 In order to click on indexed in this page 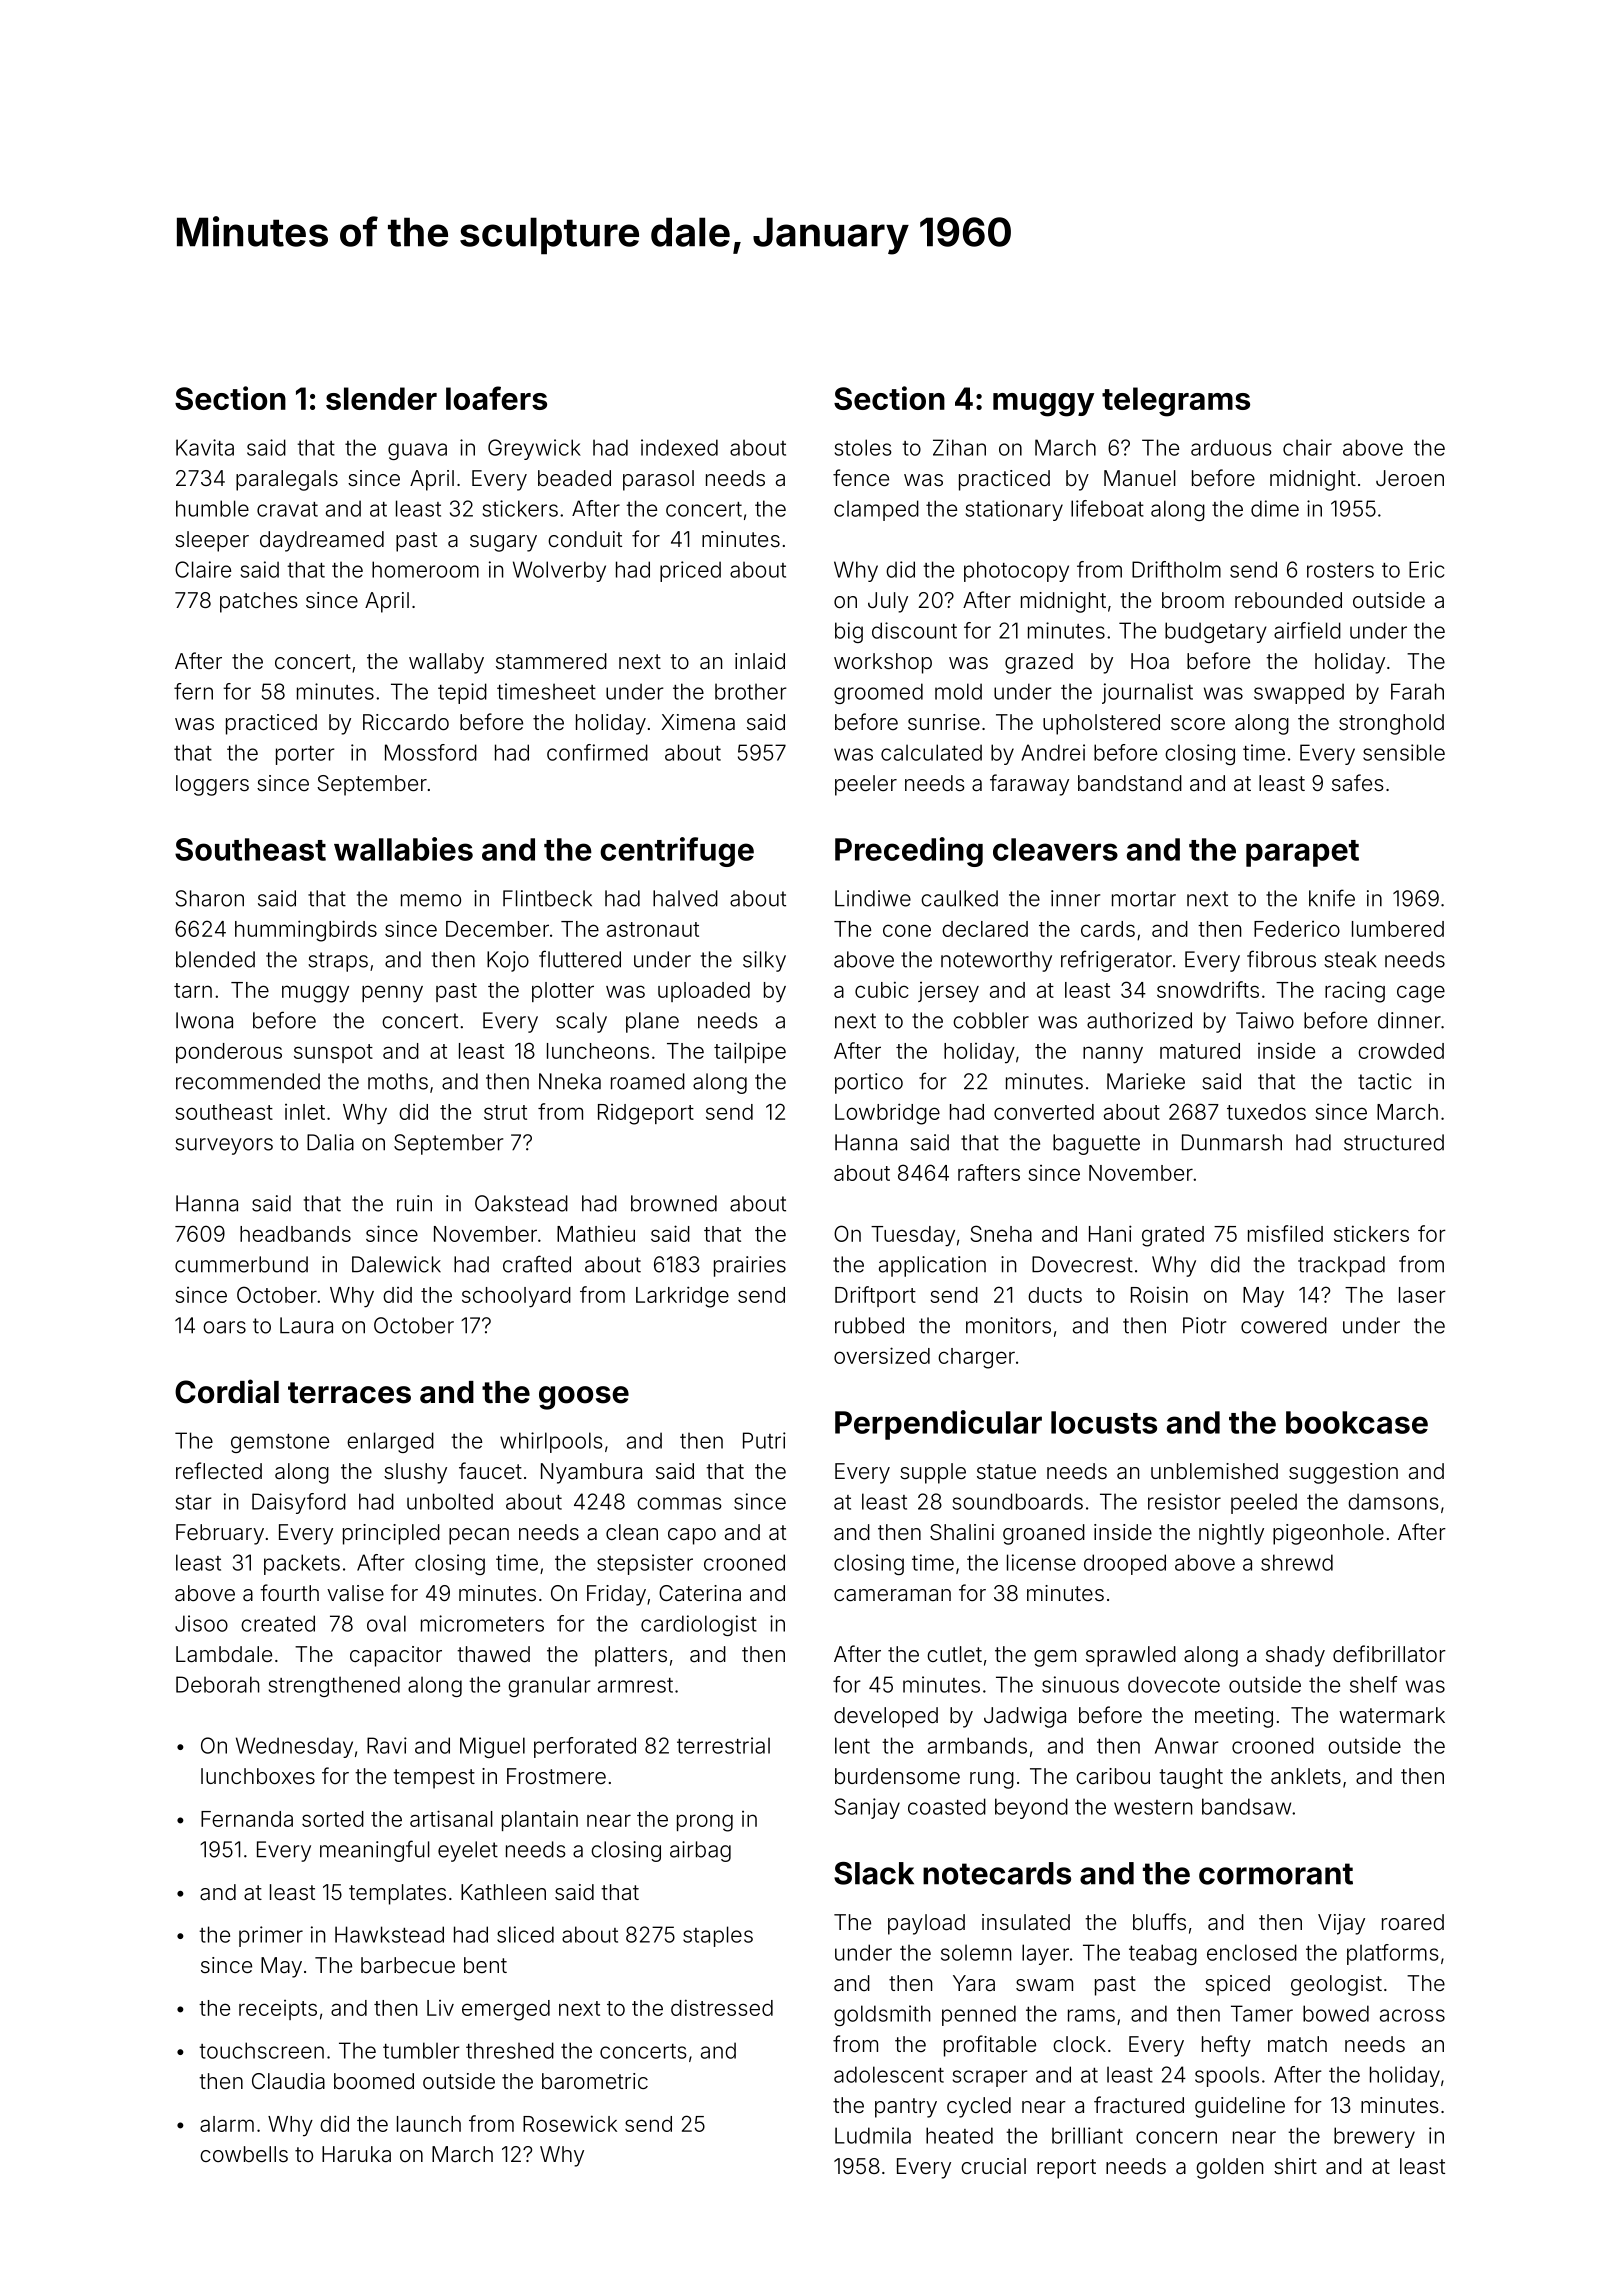, I will do `click(679, 447)`.
